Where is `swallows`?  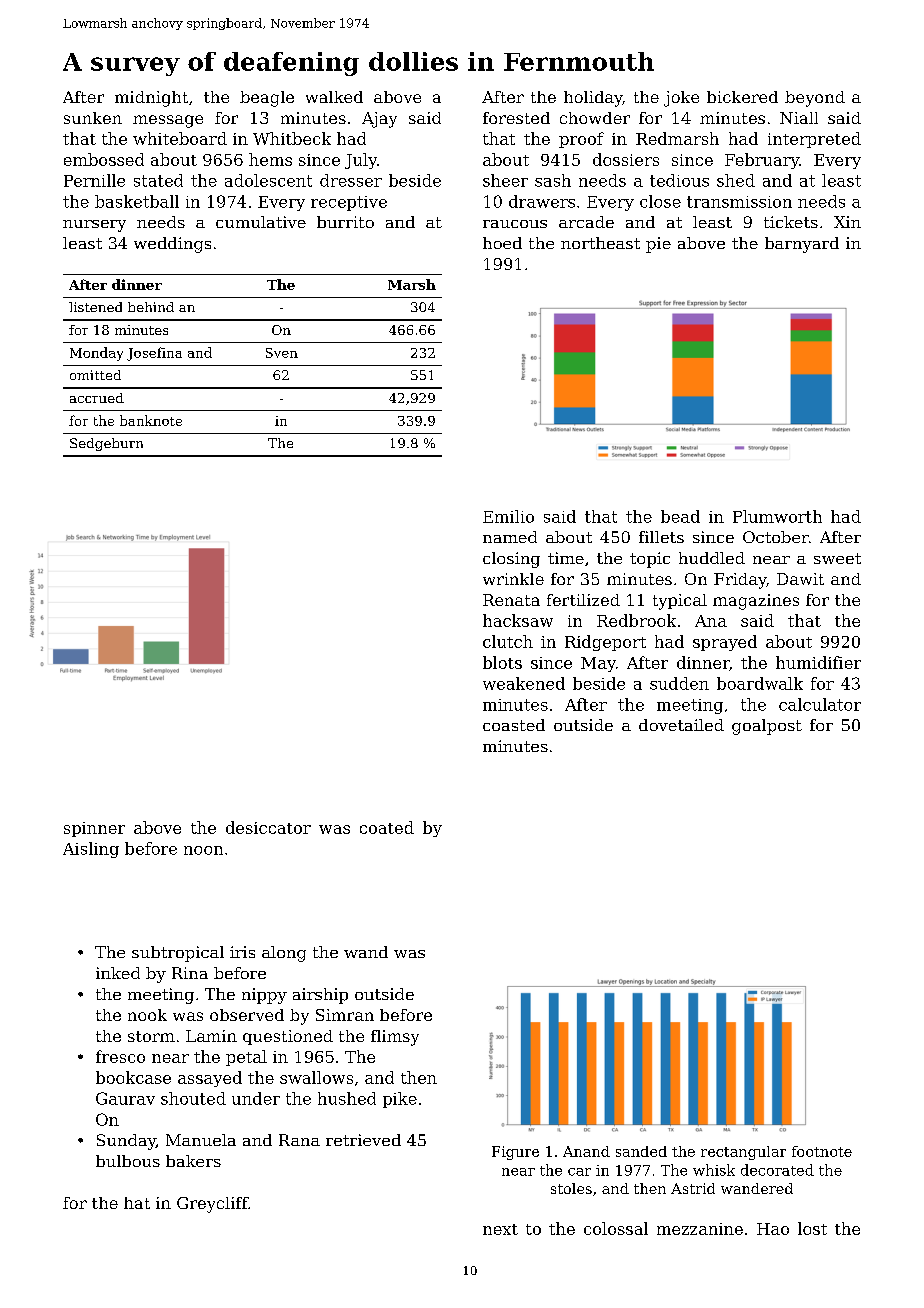
swallows is located at coordinates (316, 1077).
